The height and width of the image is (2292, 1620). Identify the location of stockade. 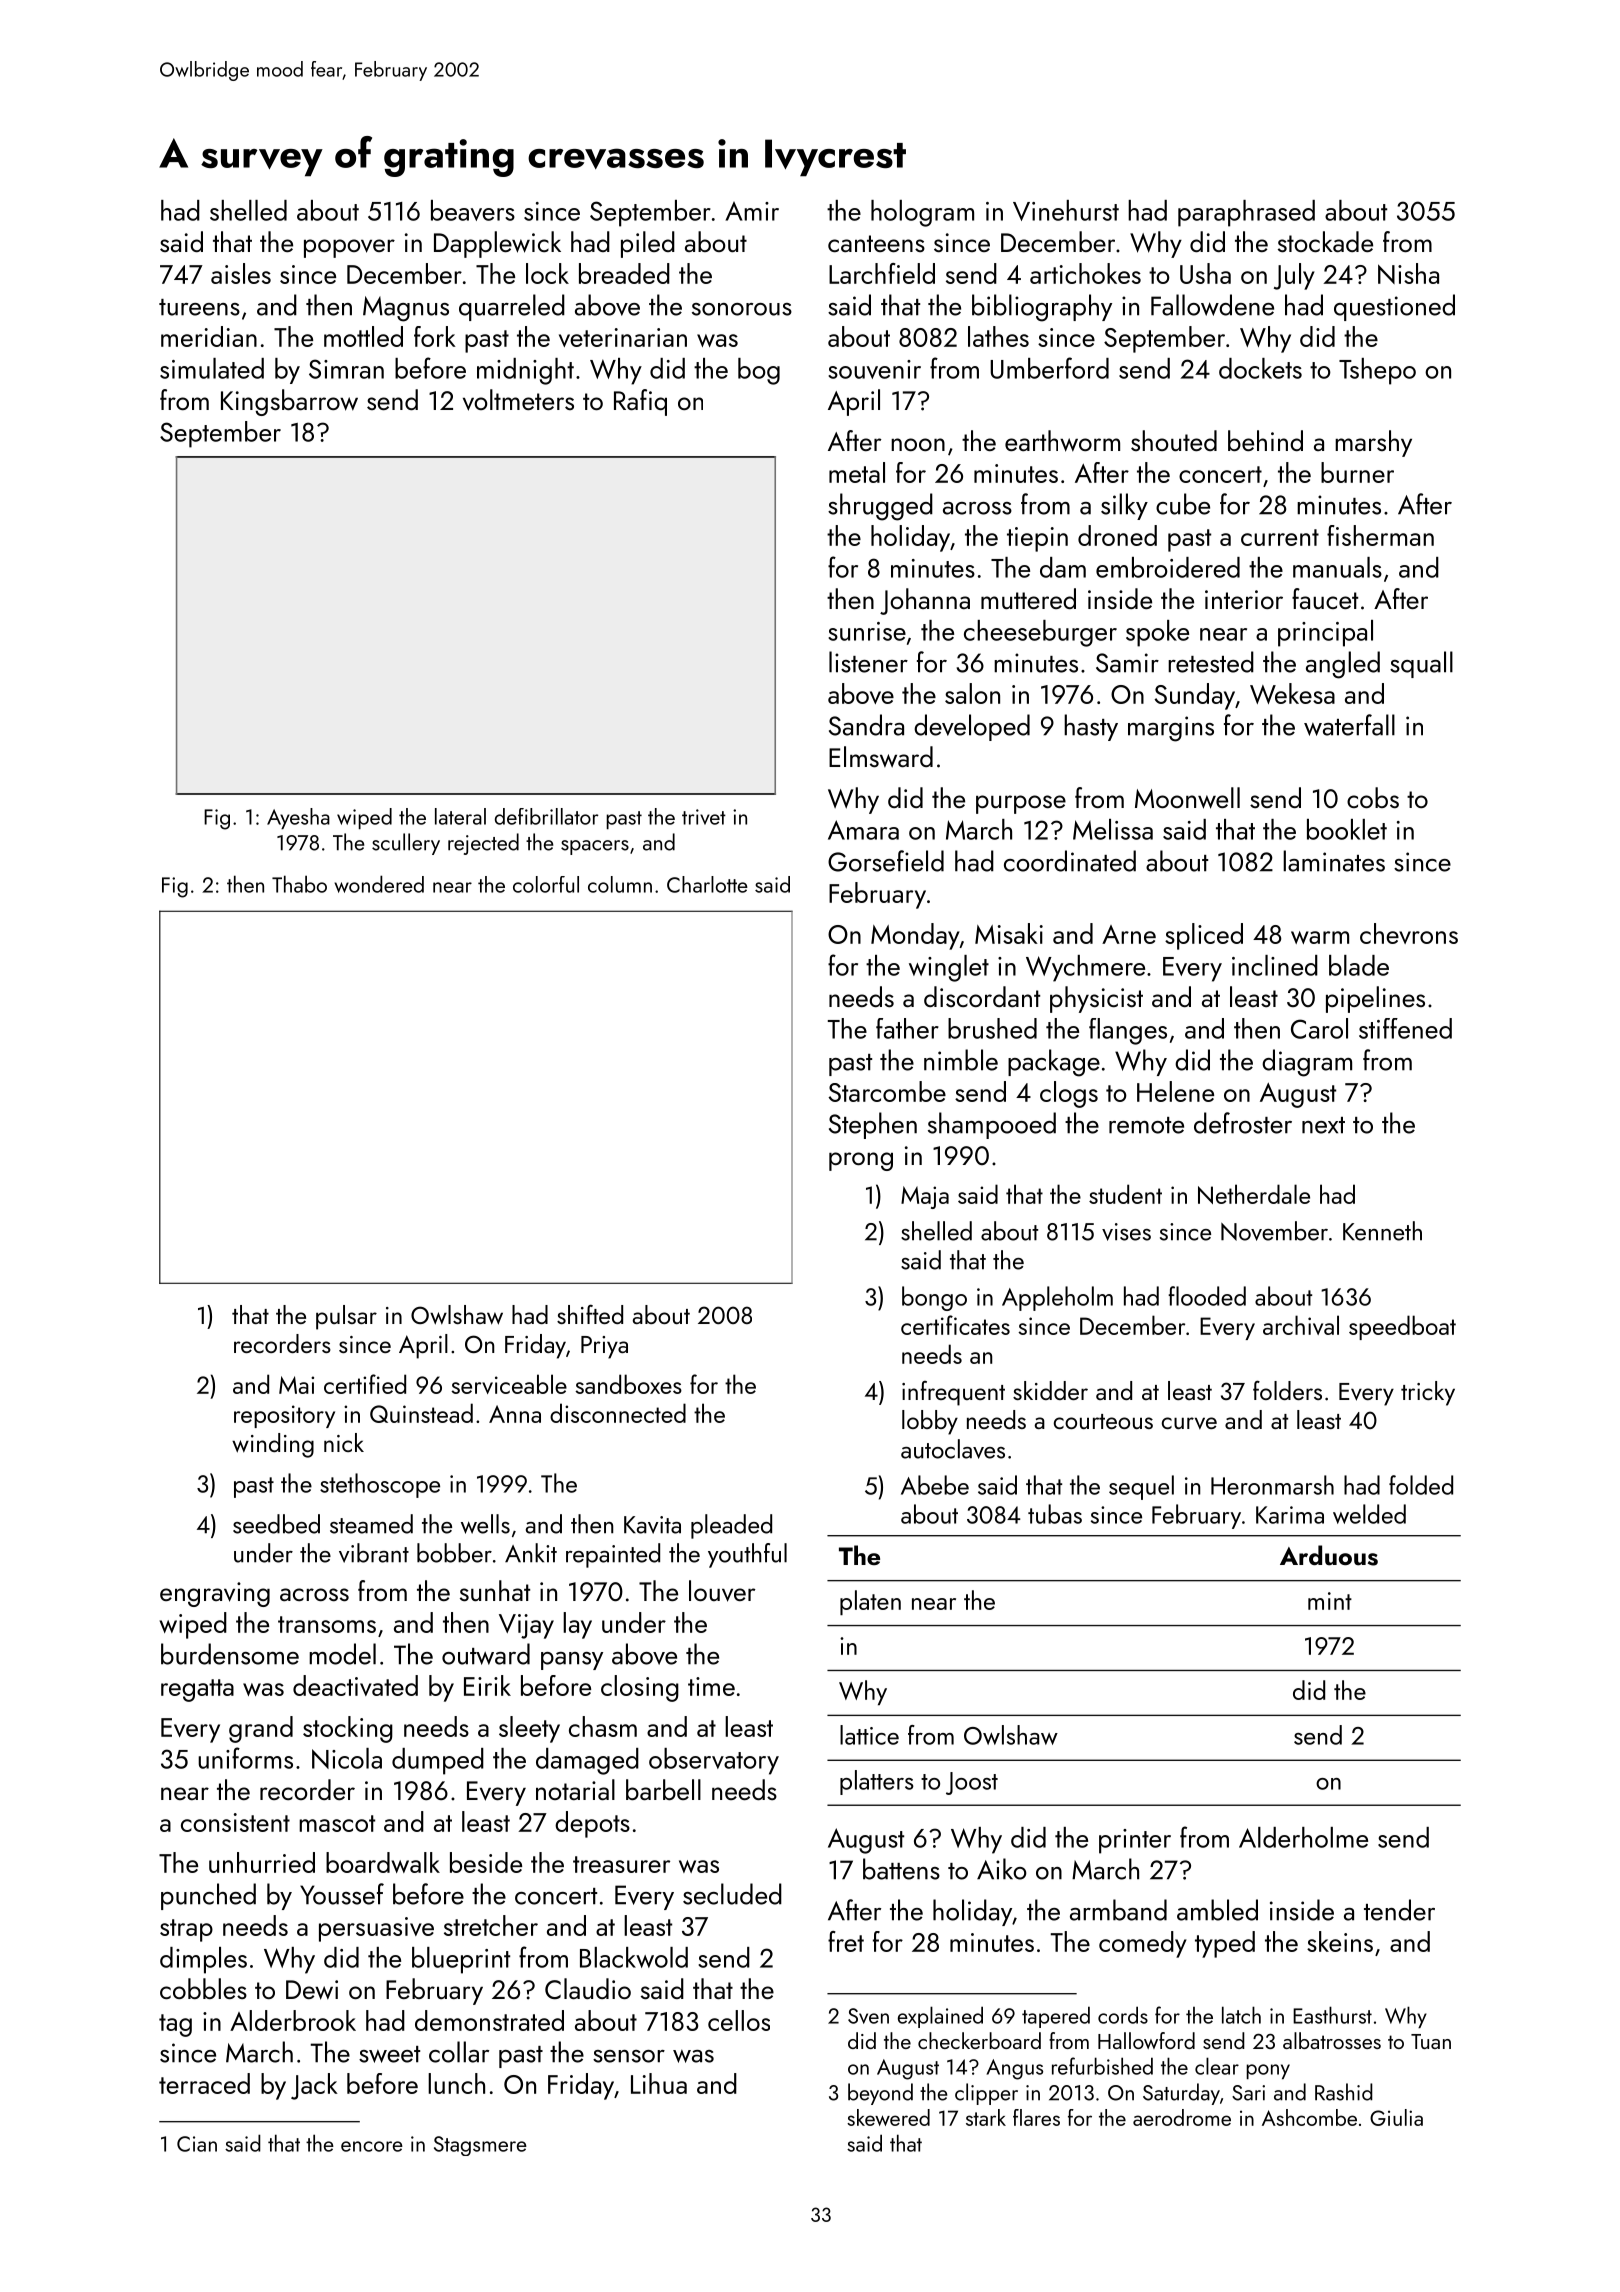
(1325, 241).
